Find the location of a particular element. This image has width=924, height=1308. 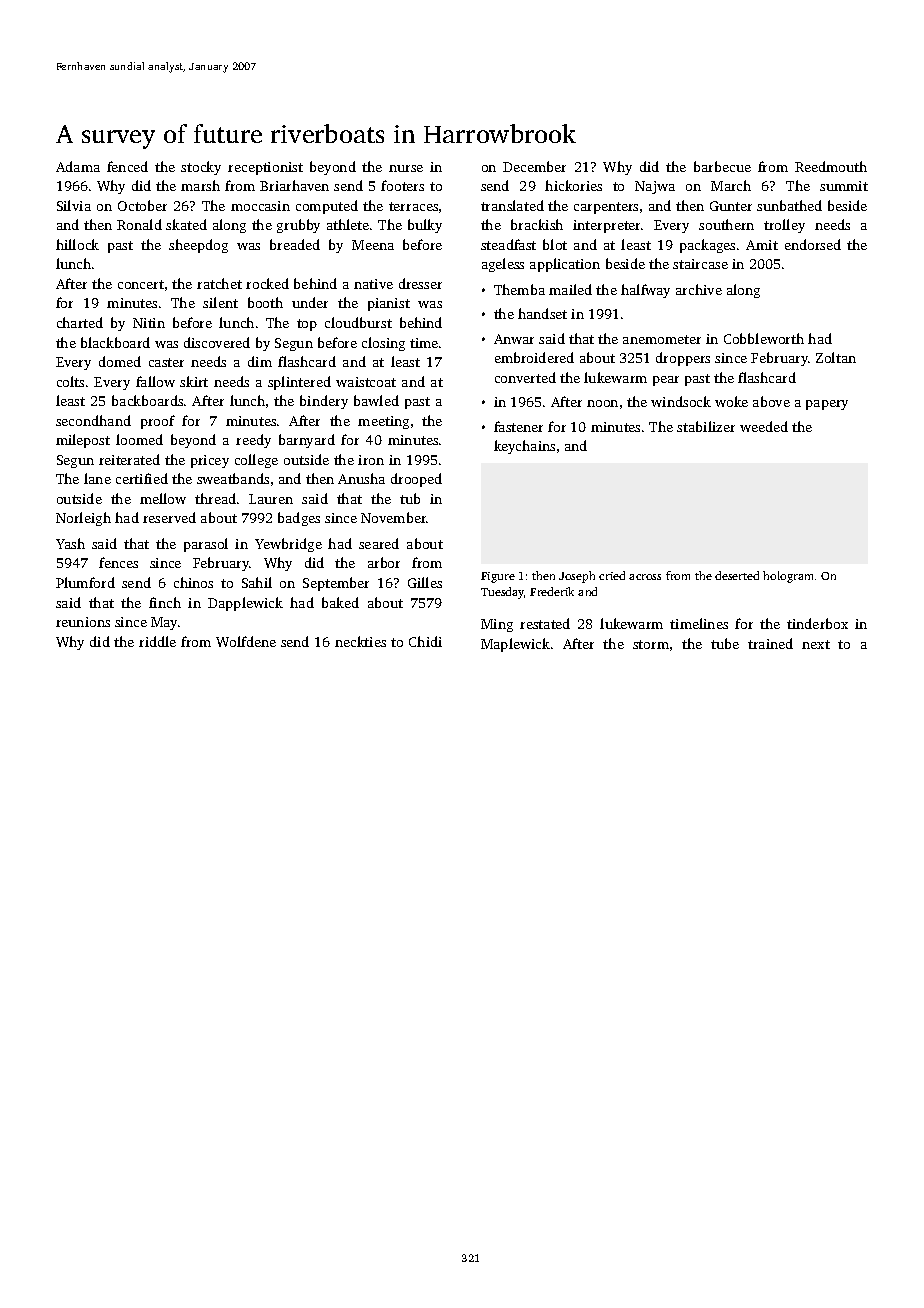

moccasin is located at coordinates (260, 206).
